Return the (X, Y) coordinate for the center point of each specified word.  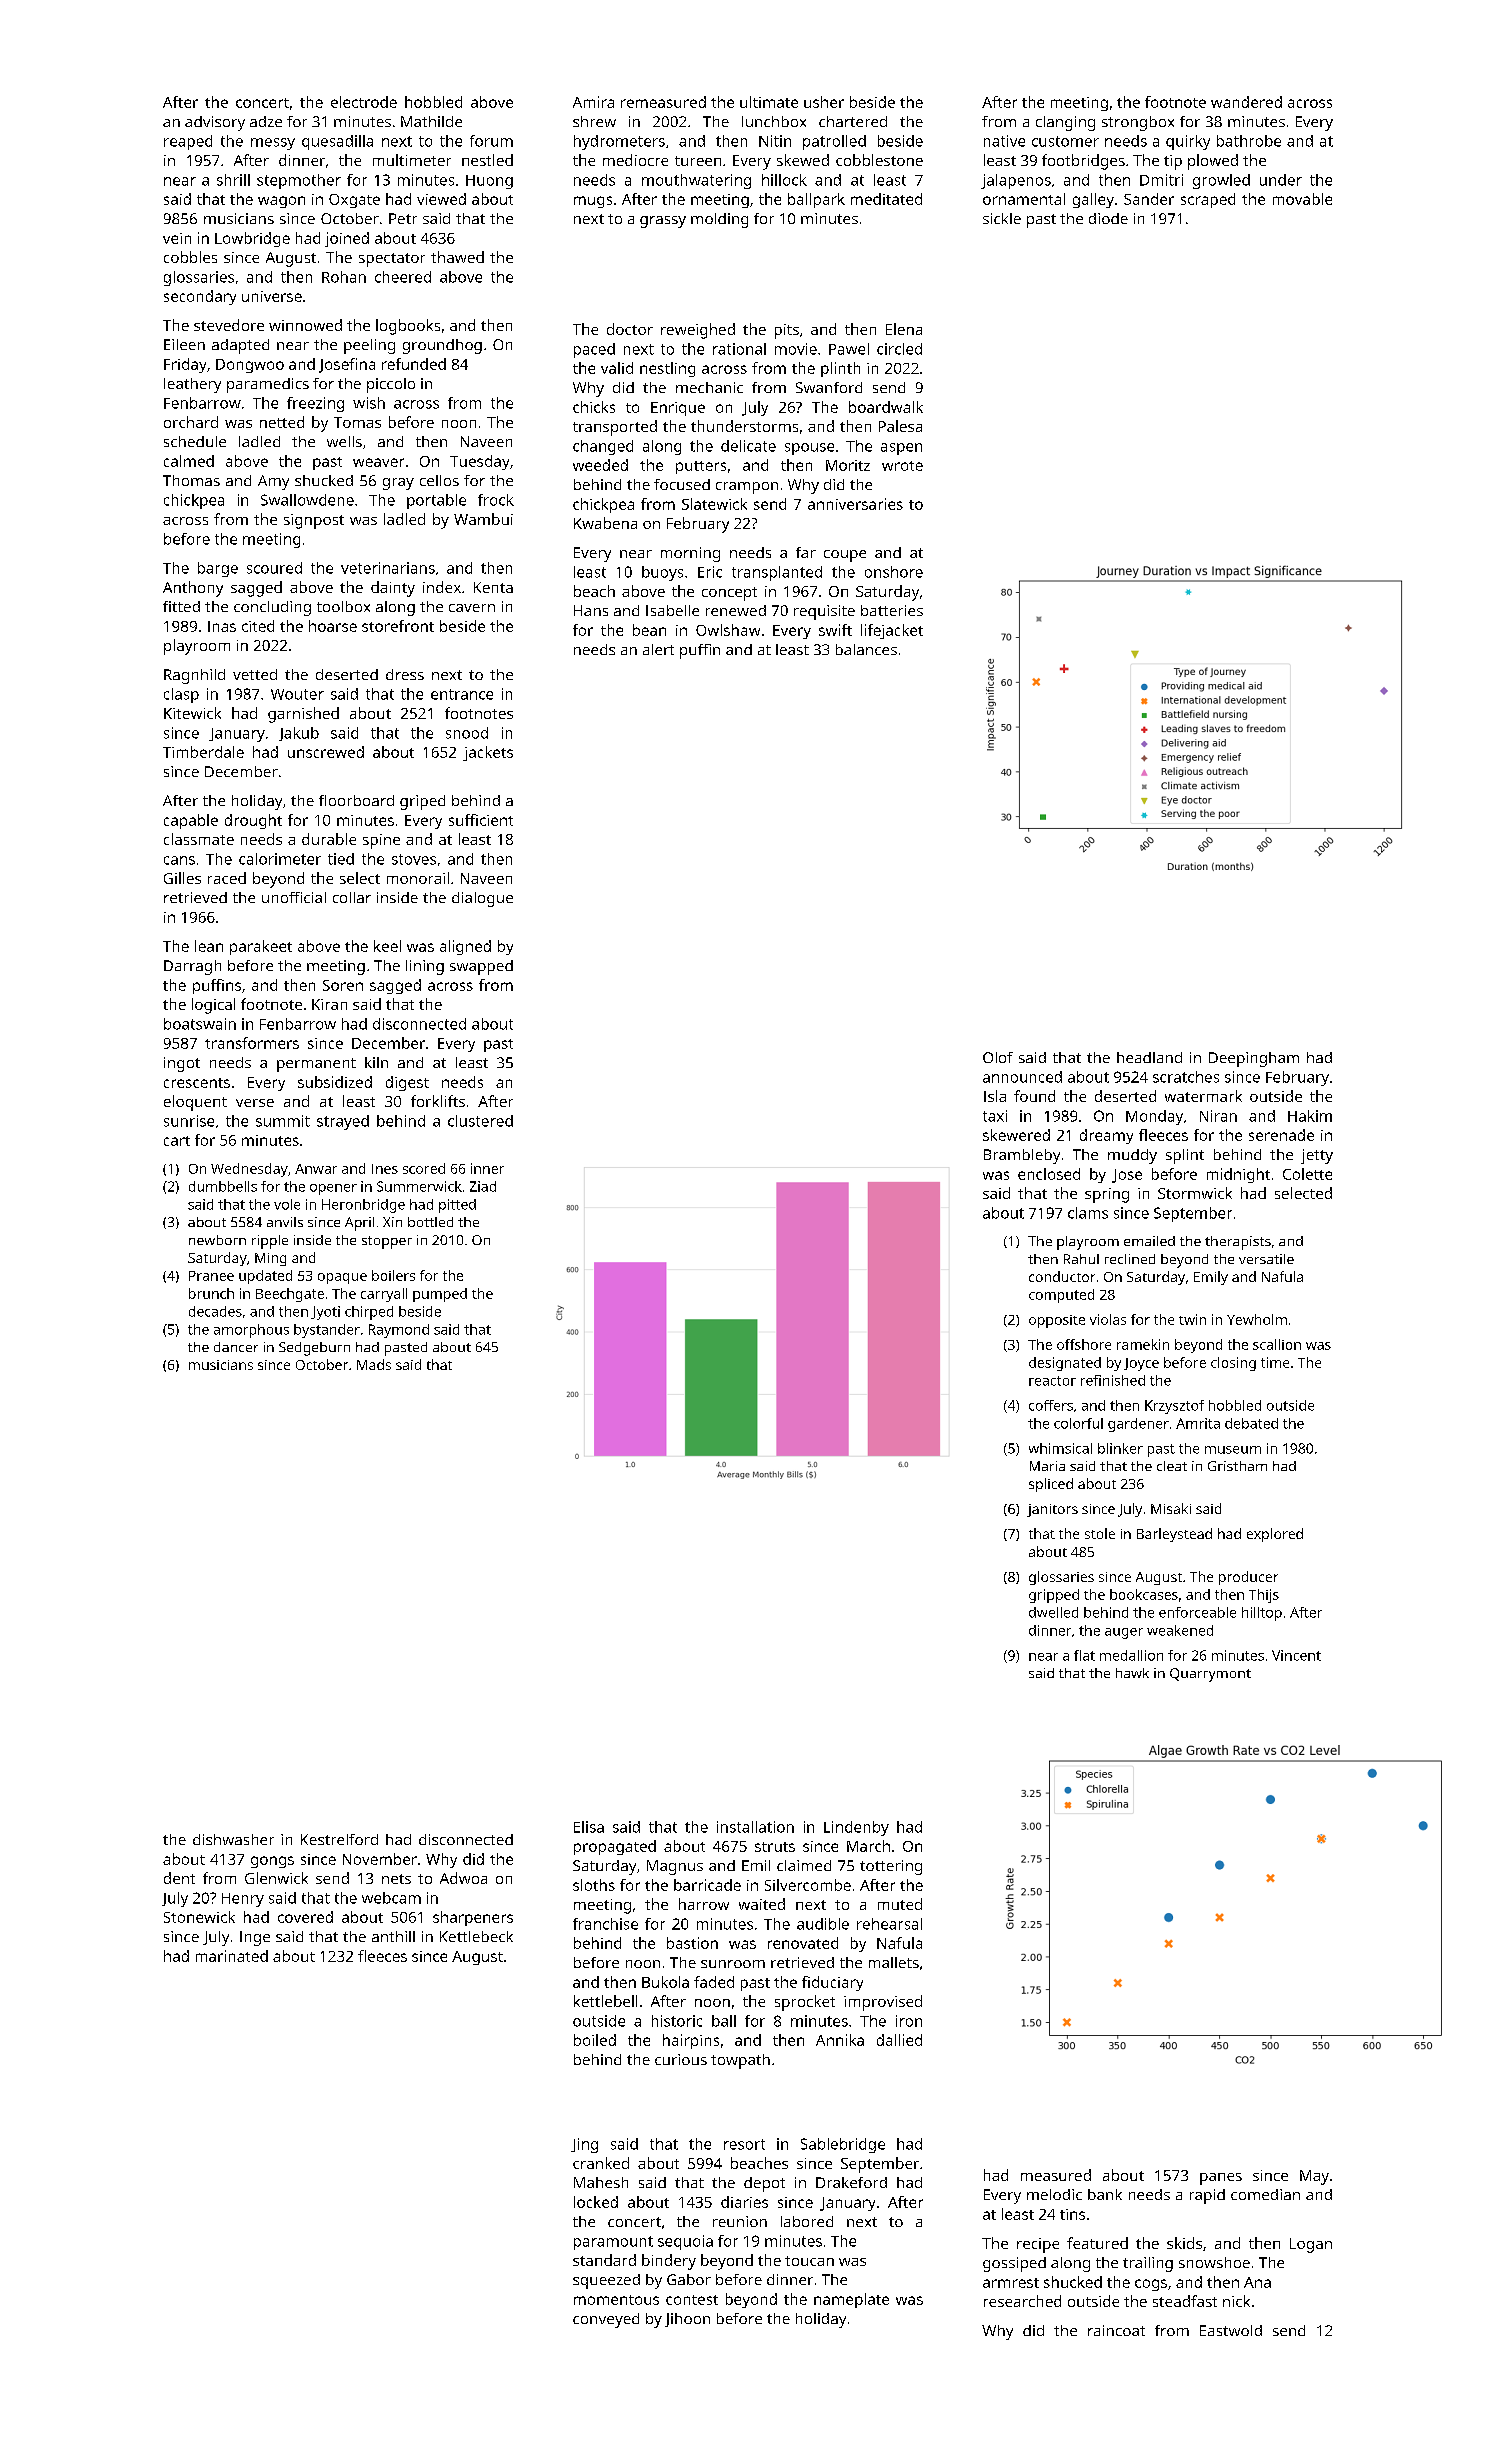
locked (596, 2202)
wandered (1246, 102)
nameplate (851, 2300)
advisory (215, 123)
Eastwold (1231, 2330)
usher (824, 102)
